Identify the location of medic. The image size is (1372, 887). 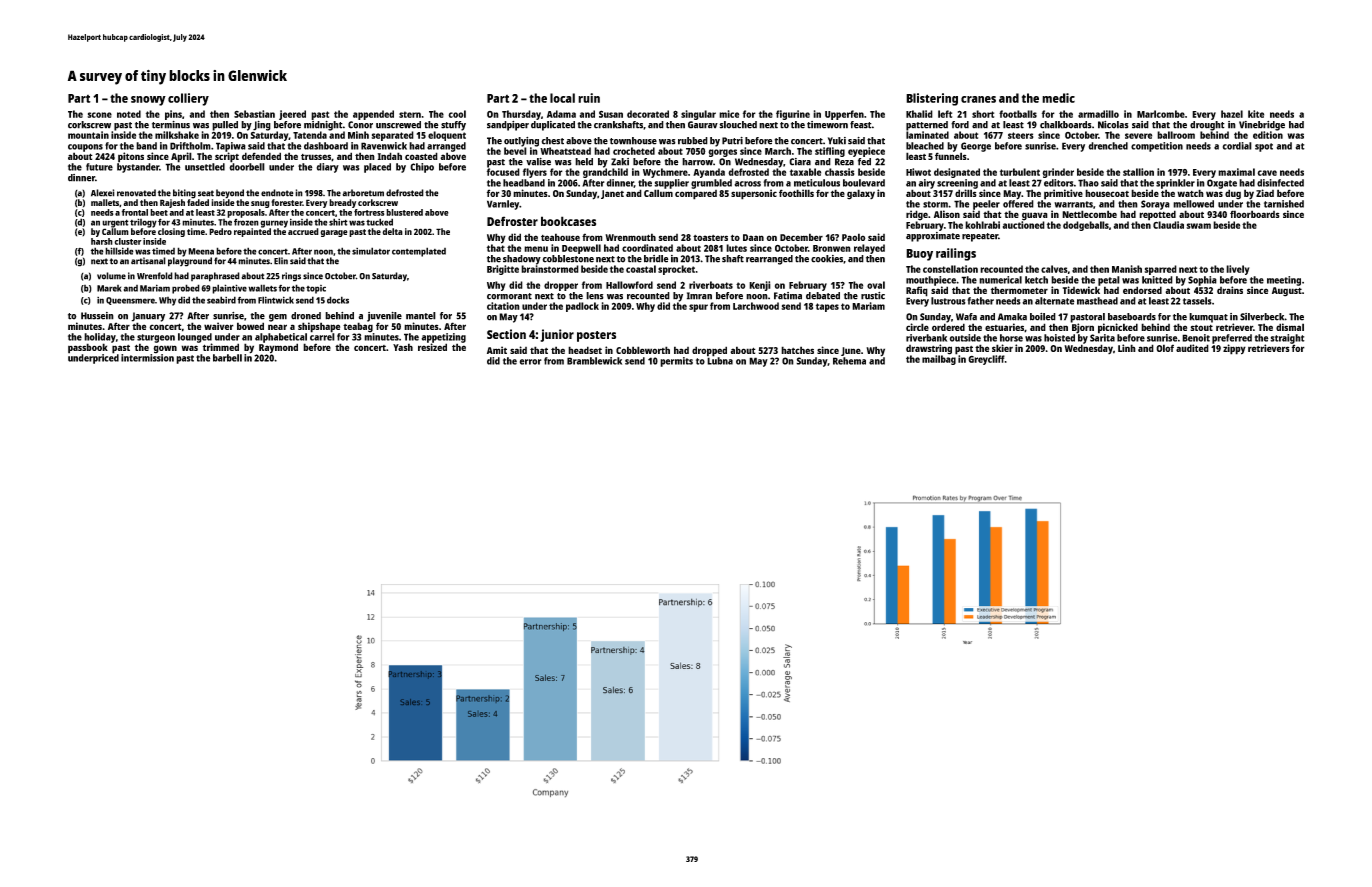
(1058, 98).
